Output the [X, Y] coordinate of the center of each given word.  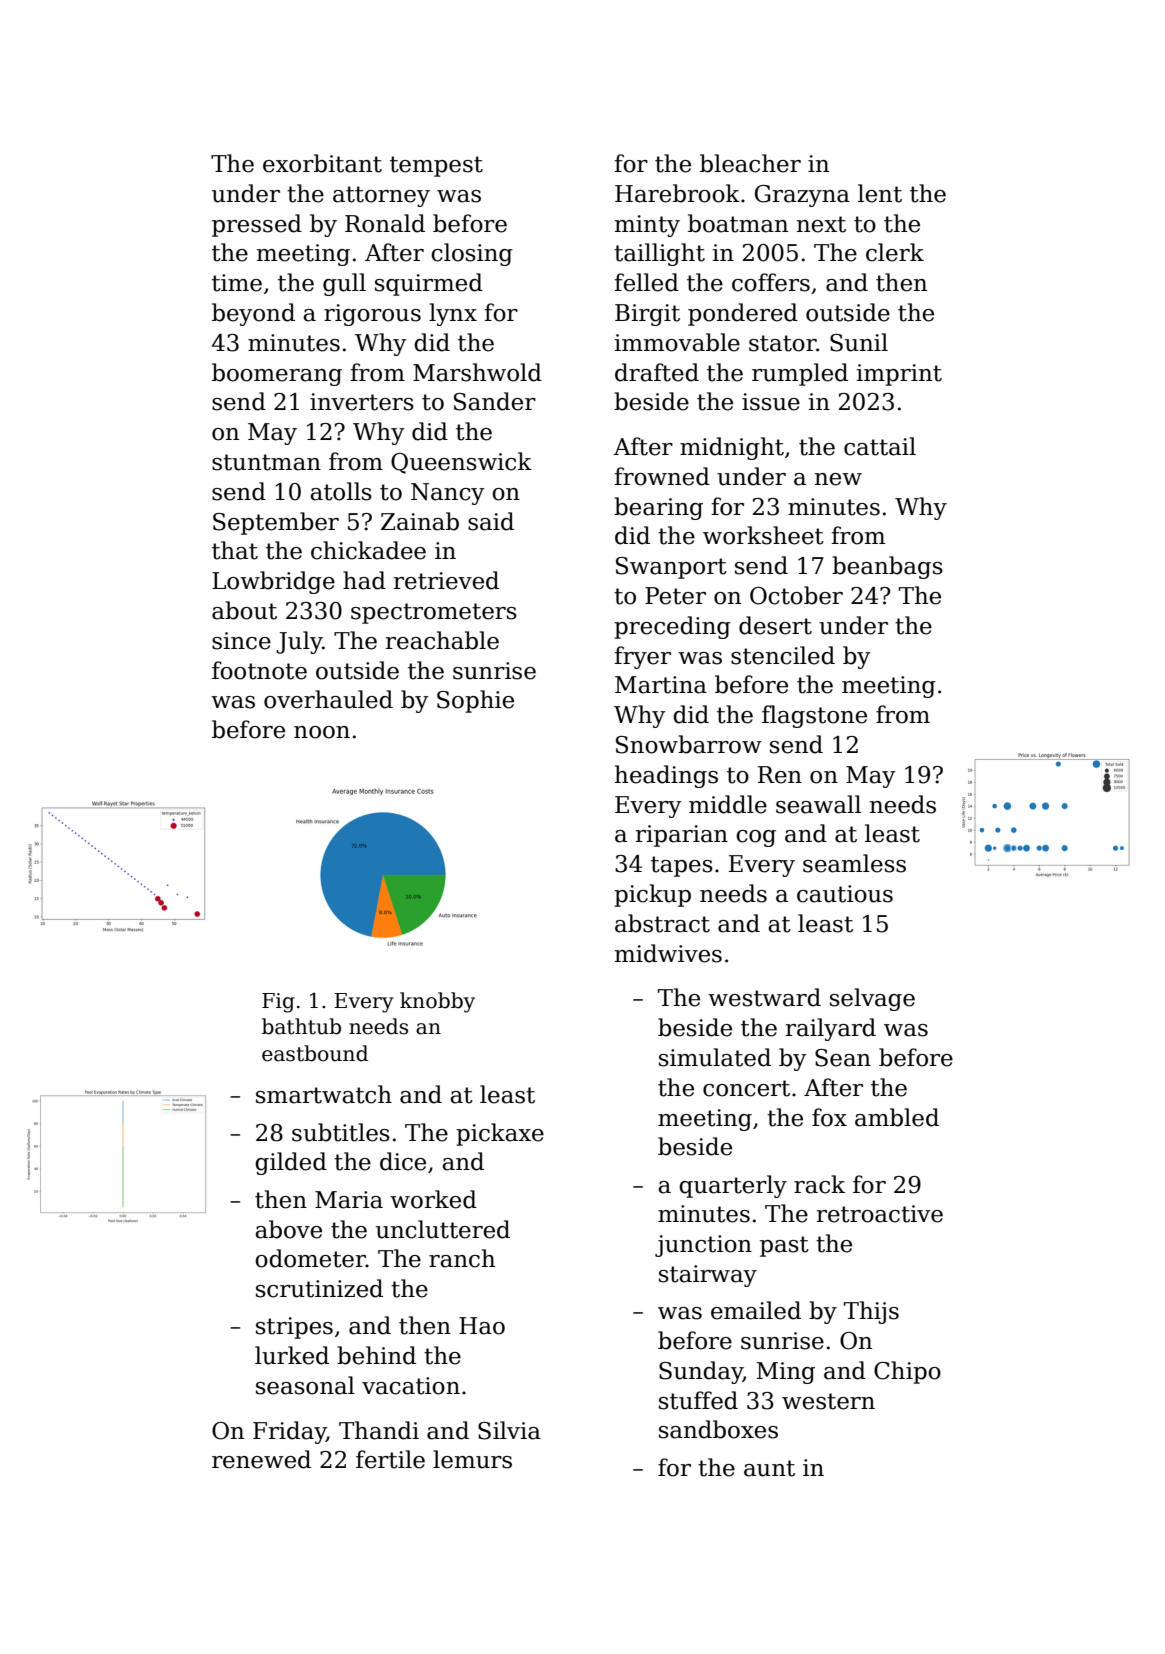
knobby [437, 1002]
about [244, 610]
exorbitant [322, 163]
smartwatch [324, 1094]
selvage [872, 999]
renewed [261, 1459]
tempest [436, 166]
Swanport [671, 568]
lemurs [472, 1459]
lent [880, 193]
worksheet [763, 535]
